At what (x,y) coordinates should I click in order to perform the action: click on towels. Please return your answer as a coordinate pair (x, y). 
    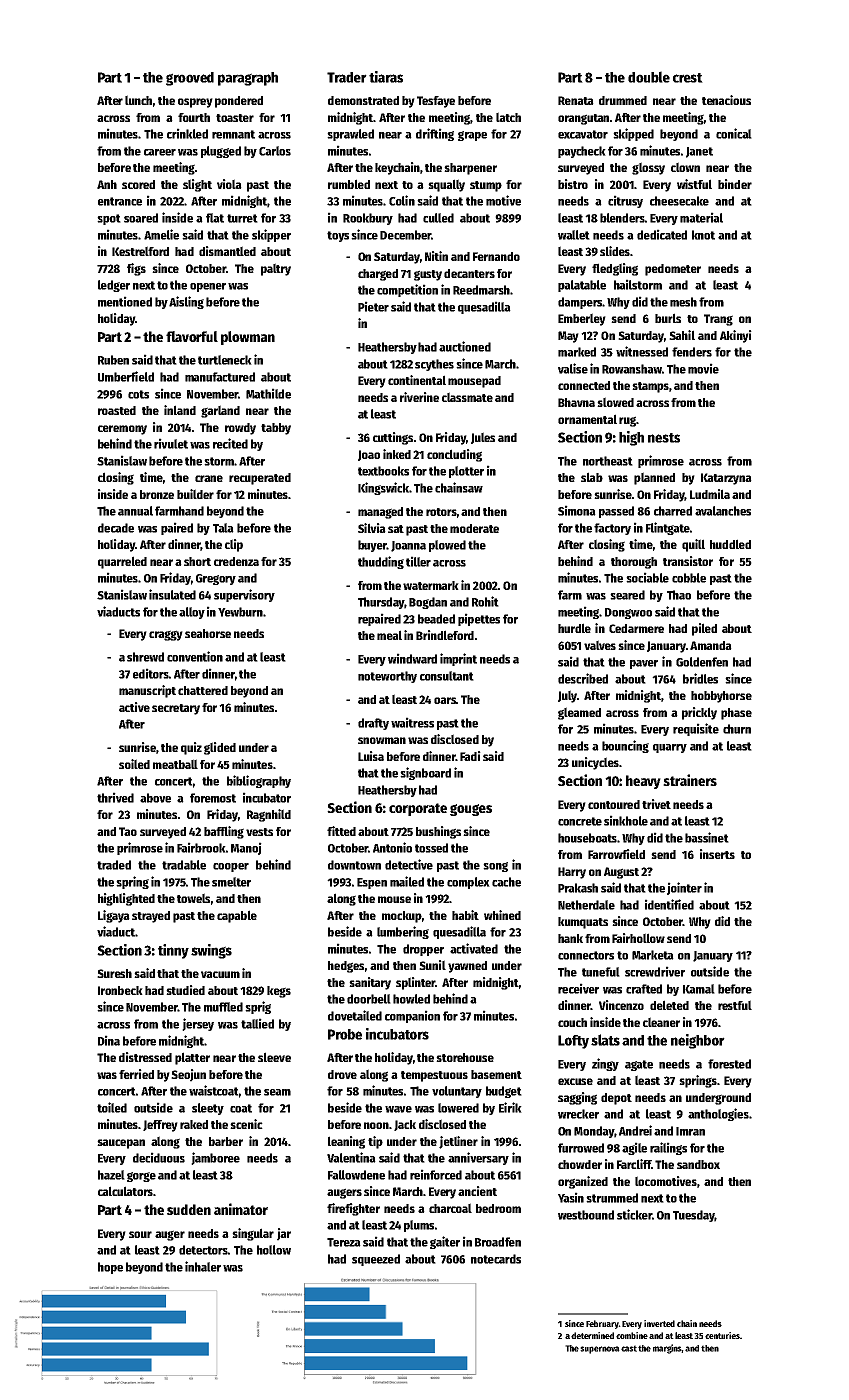
    Looking at the image, I should click on (193, 898).
